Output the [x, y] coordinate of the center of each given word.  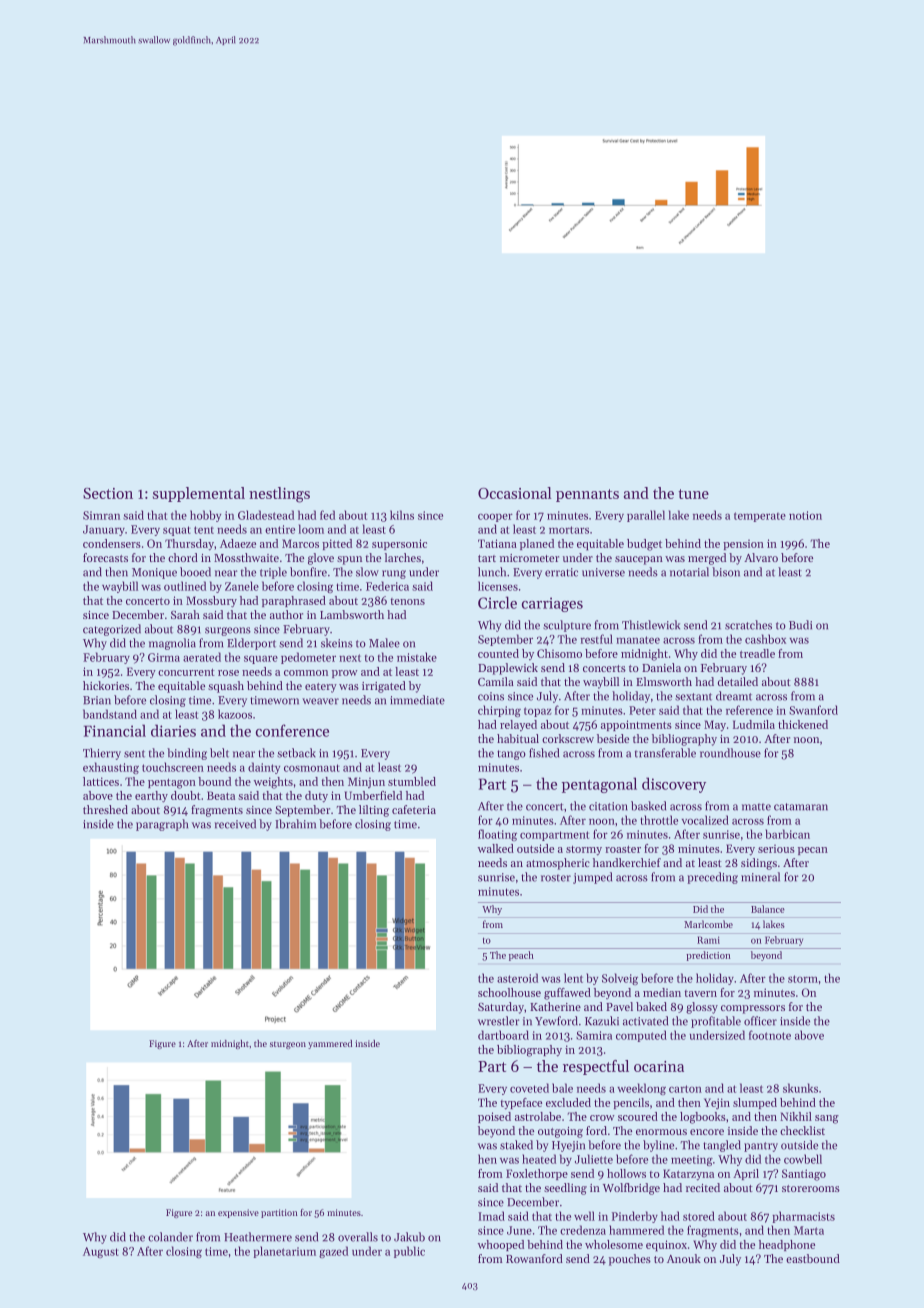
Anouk [684, 1258]
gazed [333, 1252]
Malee [384, 643]
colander [170, 1237]
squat [177, 531]
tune [693, 494]
